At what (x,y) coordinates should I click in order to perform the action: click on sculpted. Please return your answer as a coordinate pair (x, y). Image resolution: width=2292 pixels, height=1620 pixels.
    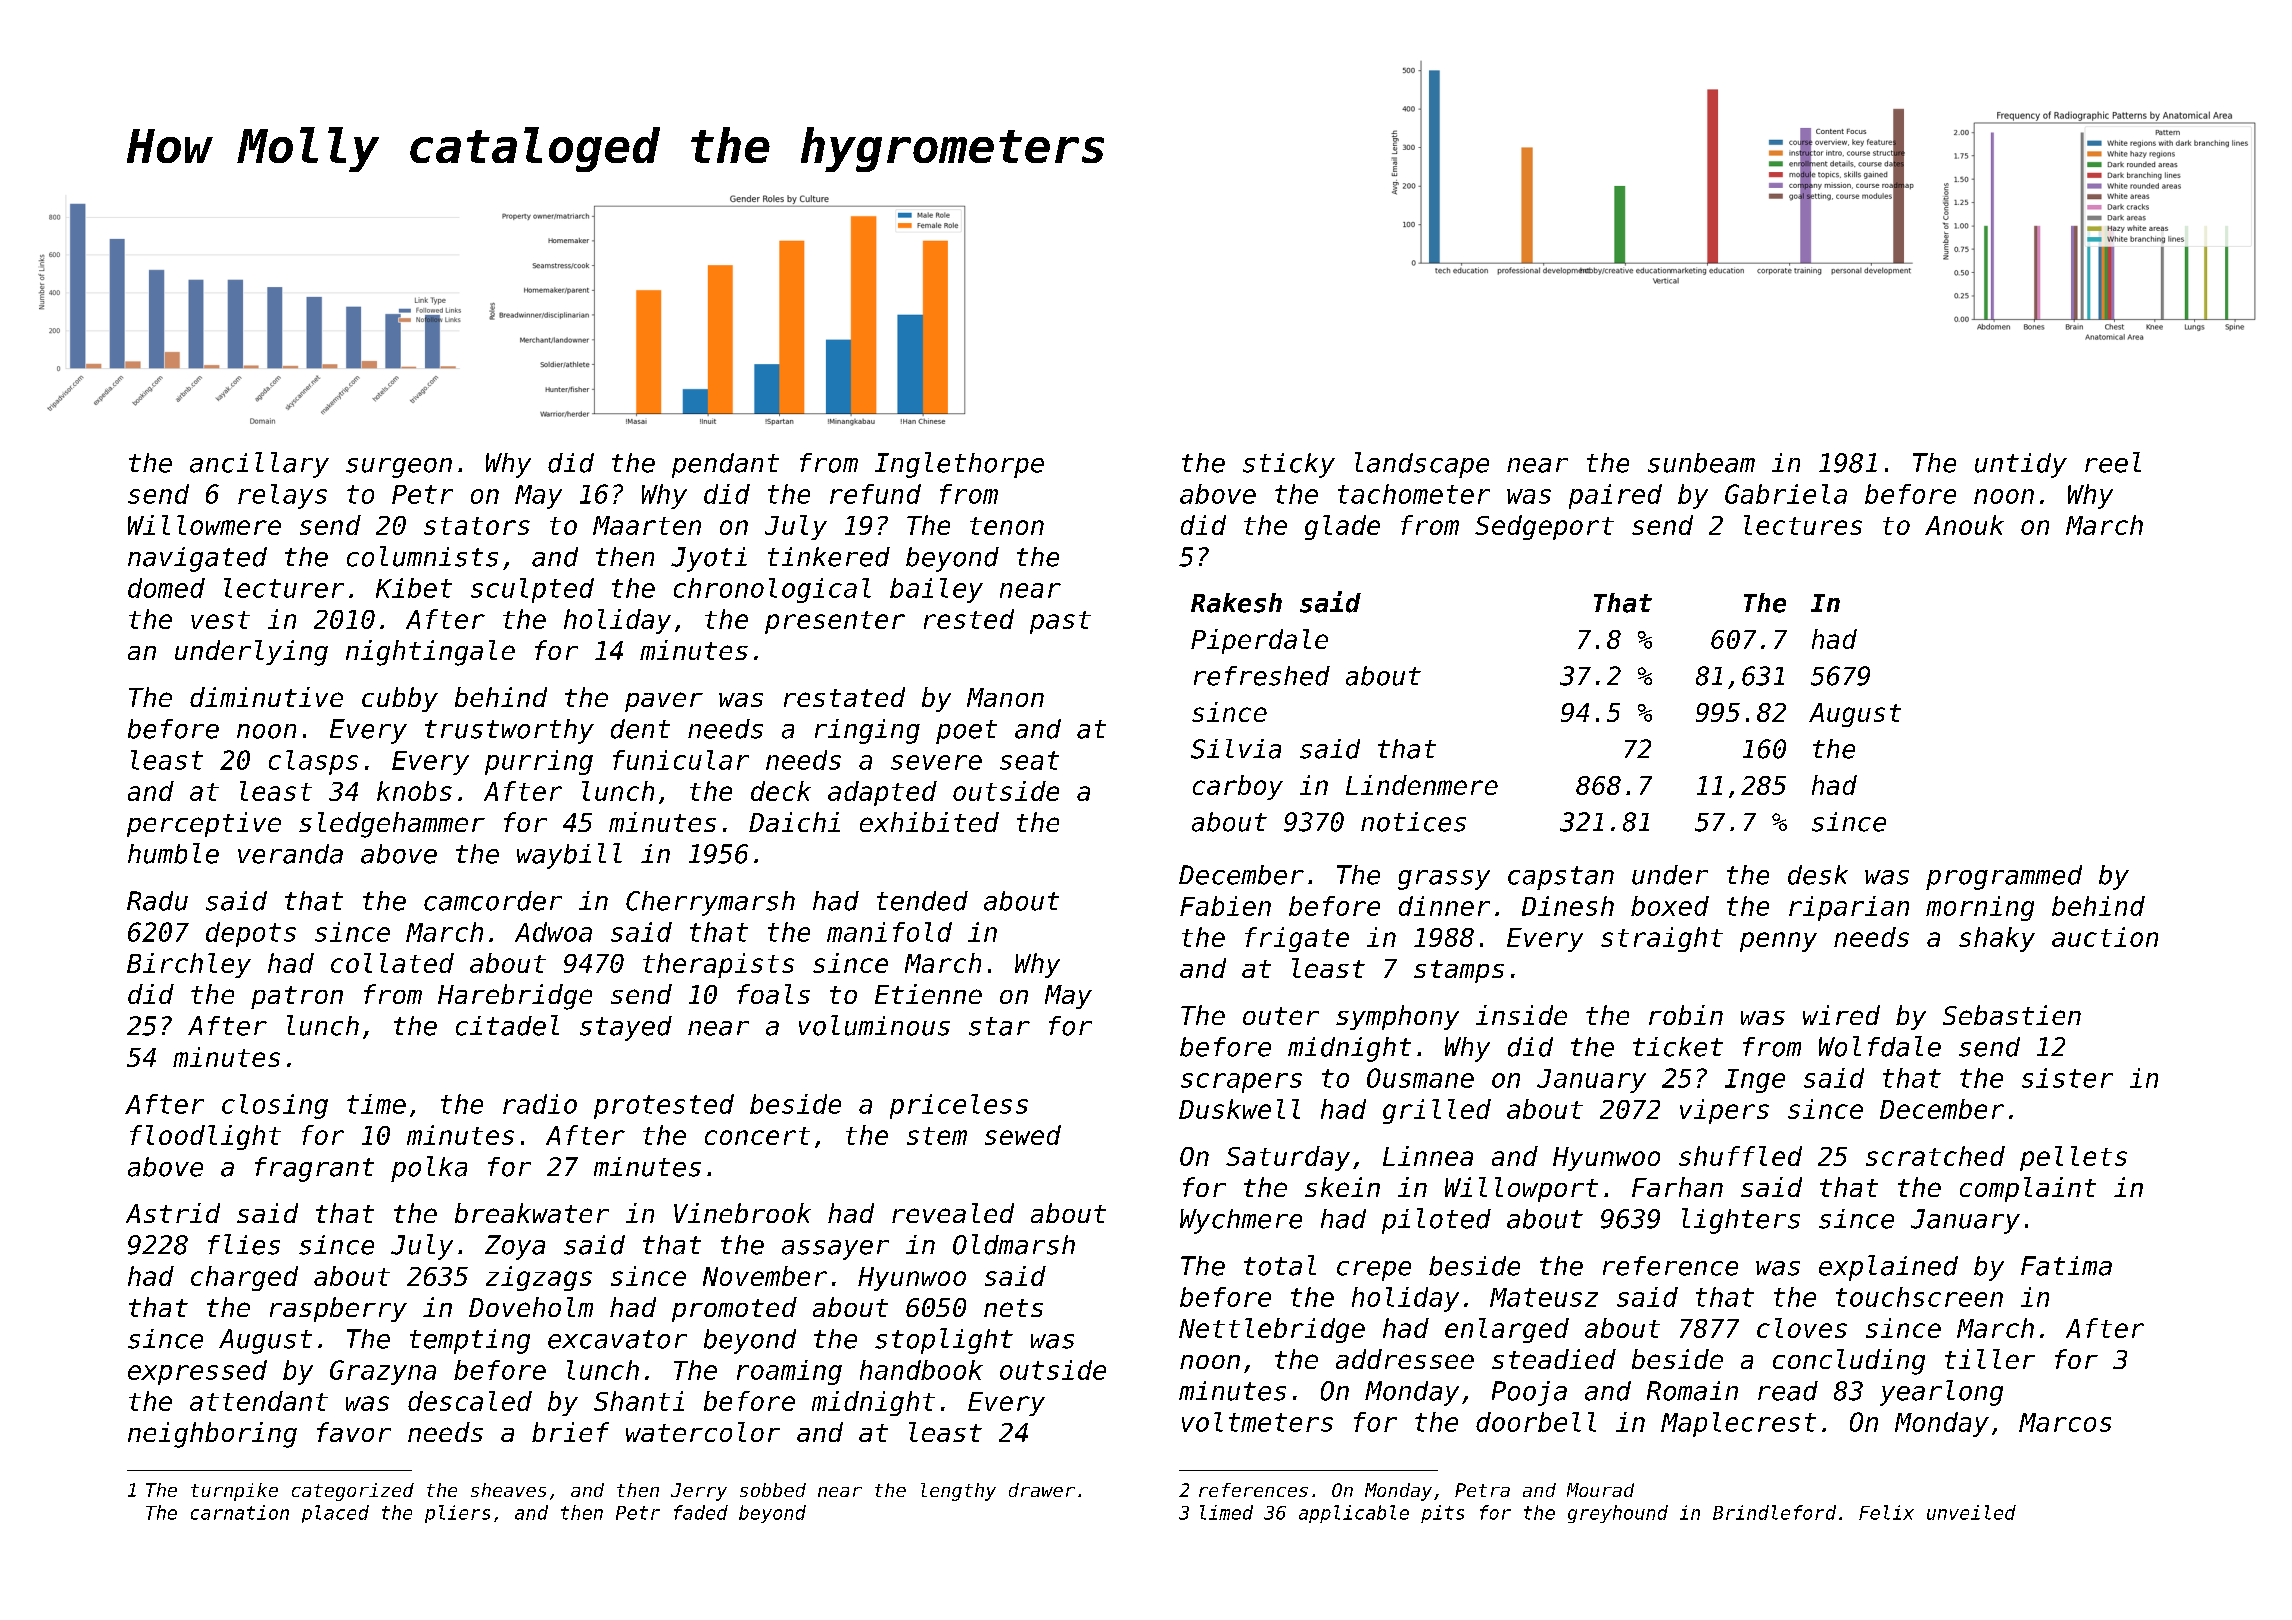
    Looking at the image, I should click on (532, 590).
